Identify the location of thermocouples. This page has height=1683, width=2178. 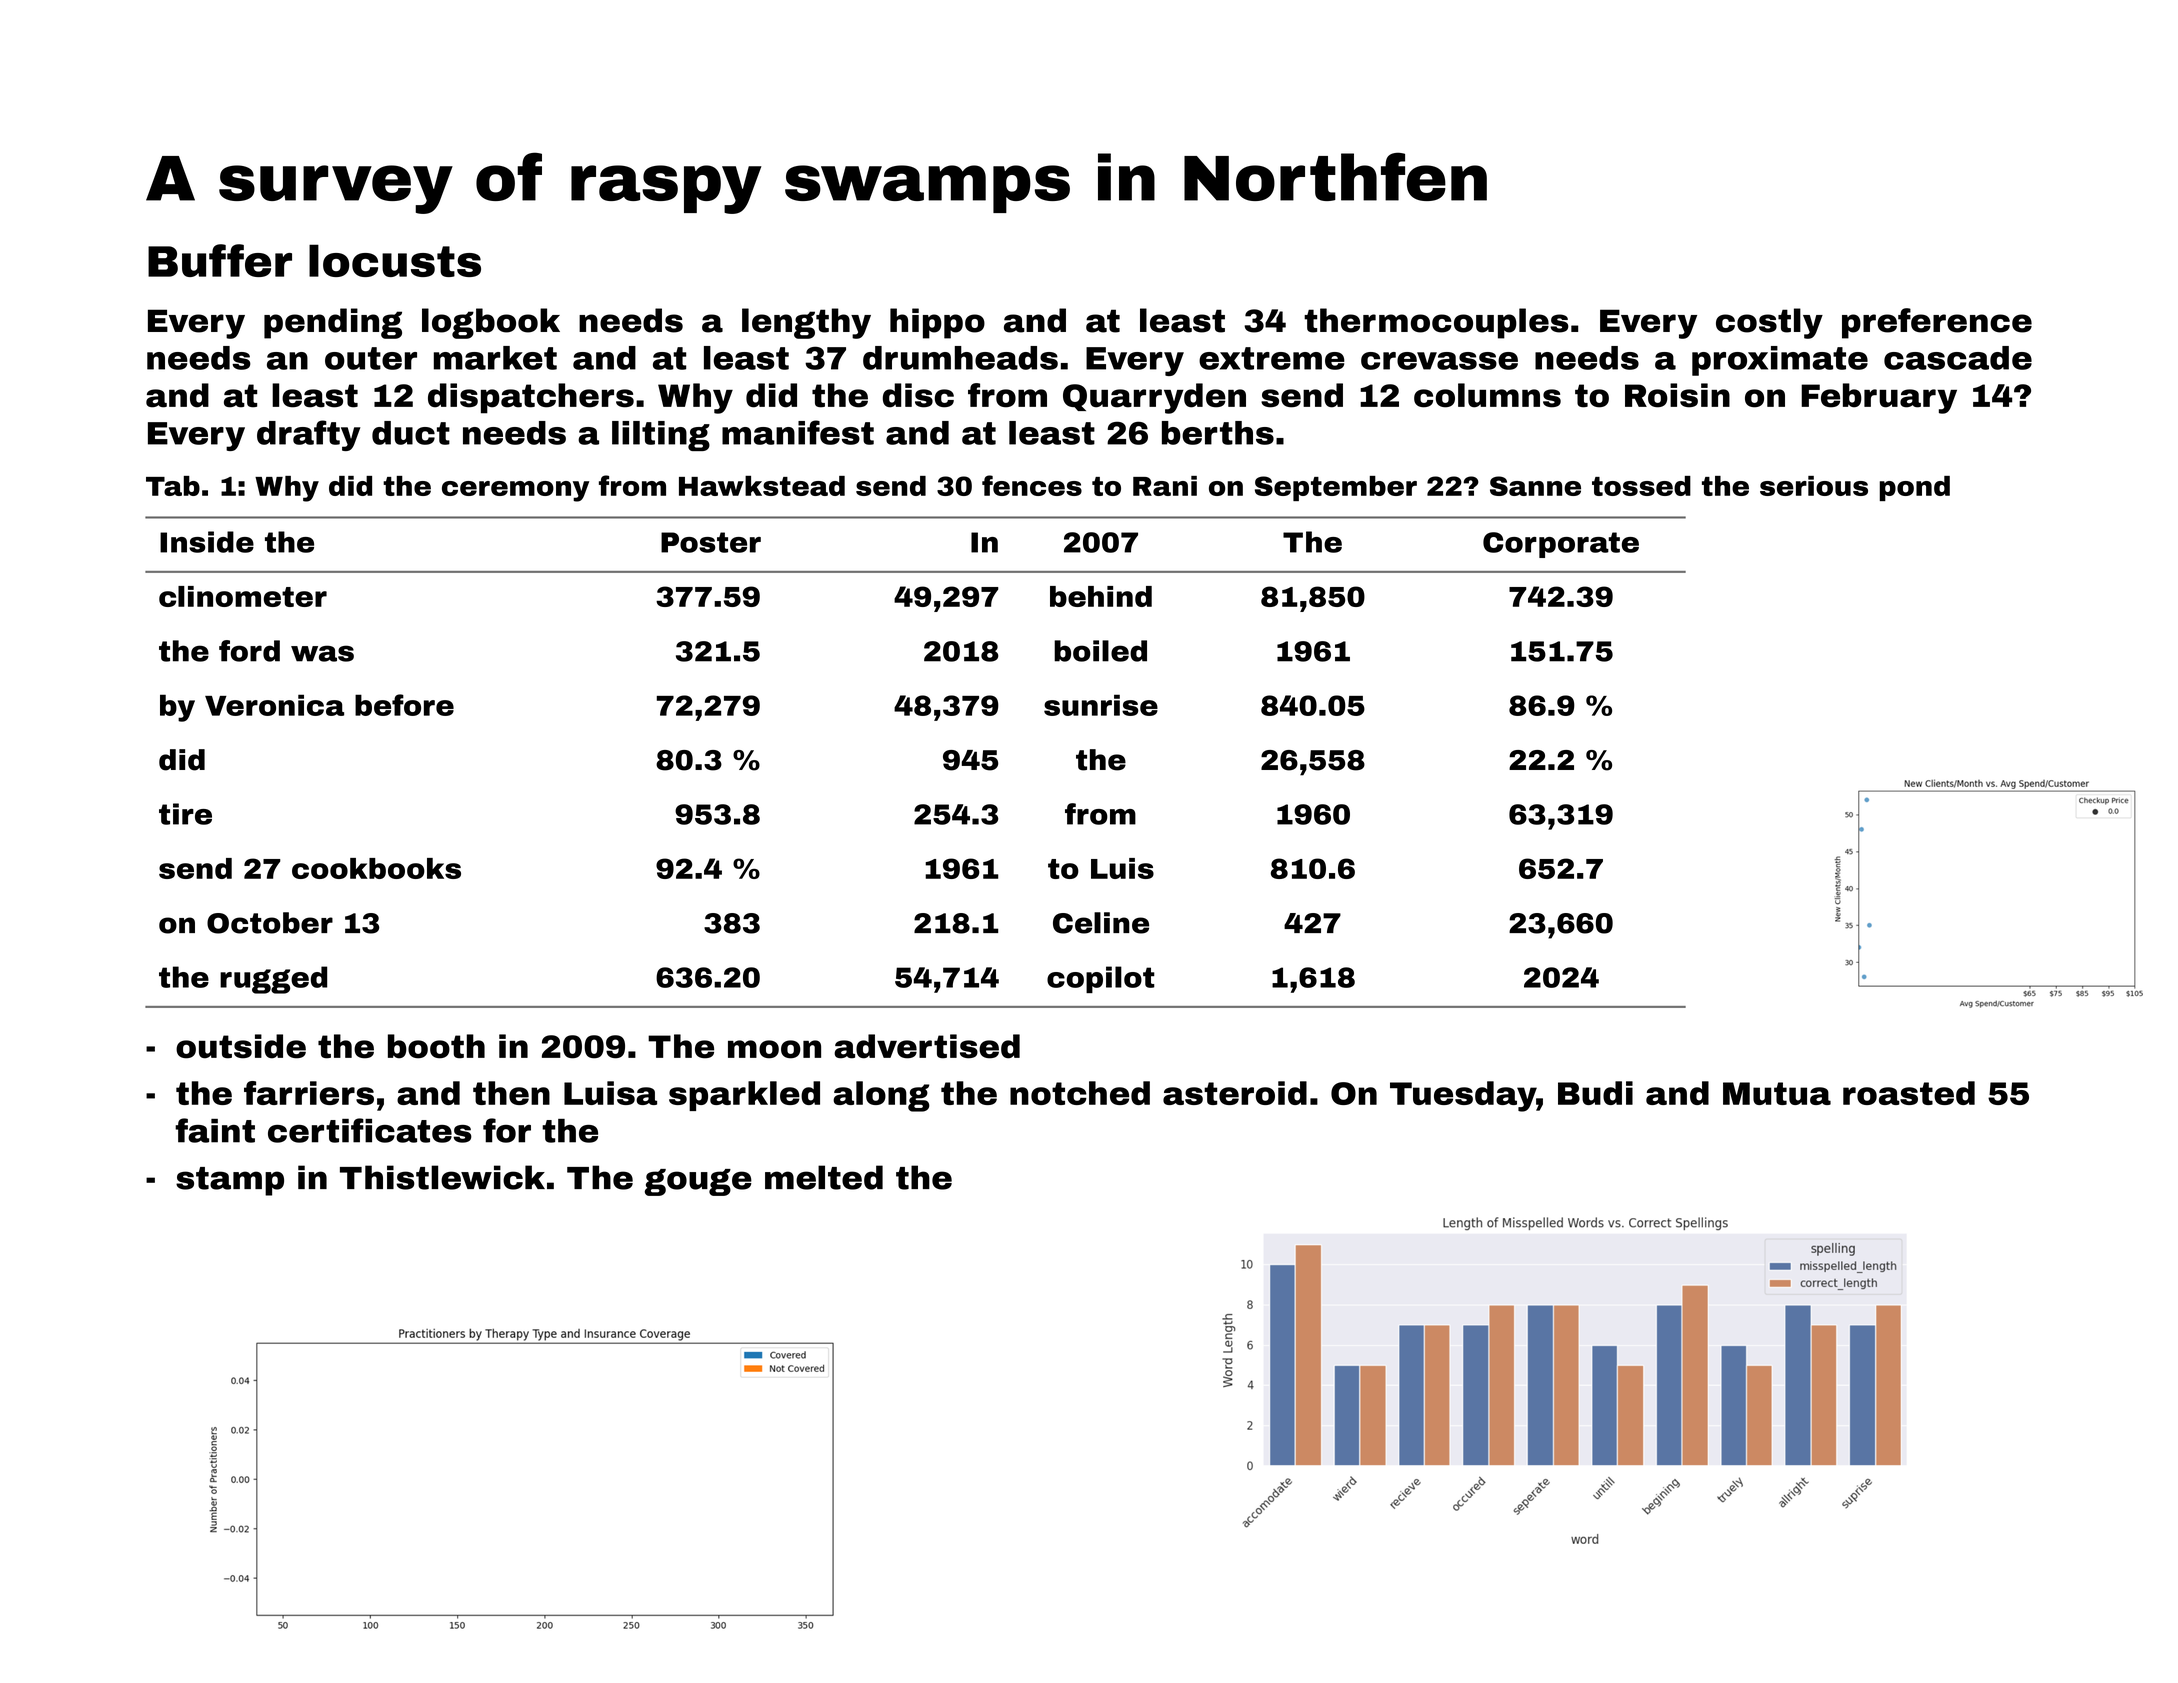
(1436, 323).
